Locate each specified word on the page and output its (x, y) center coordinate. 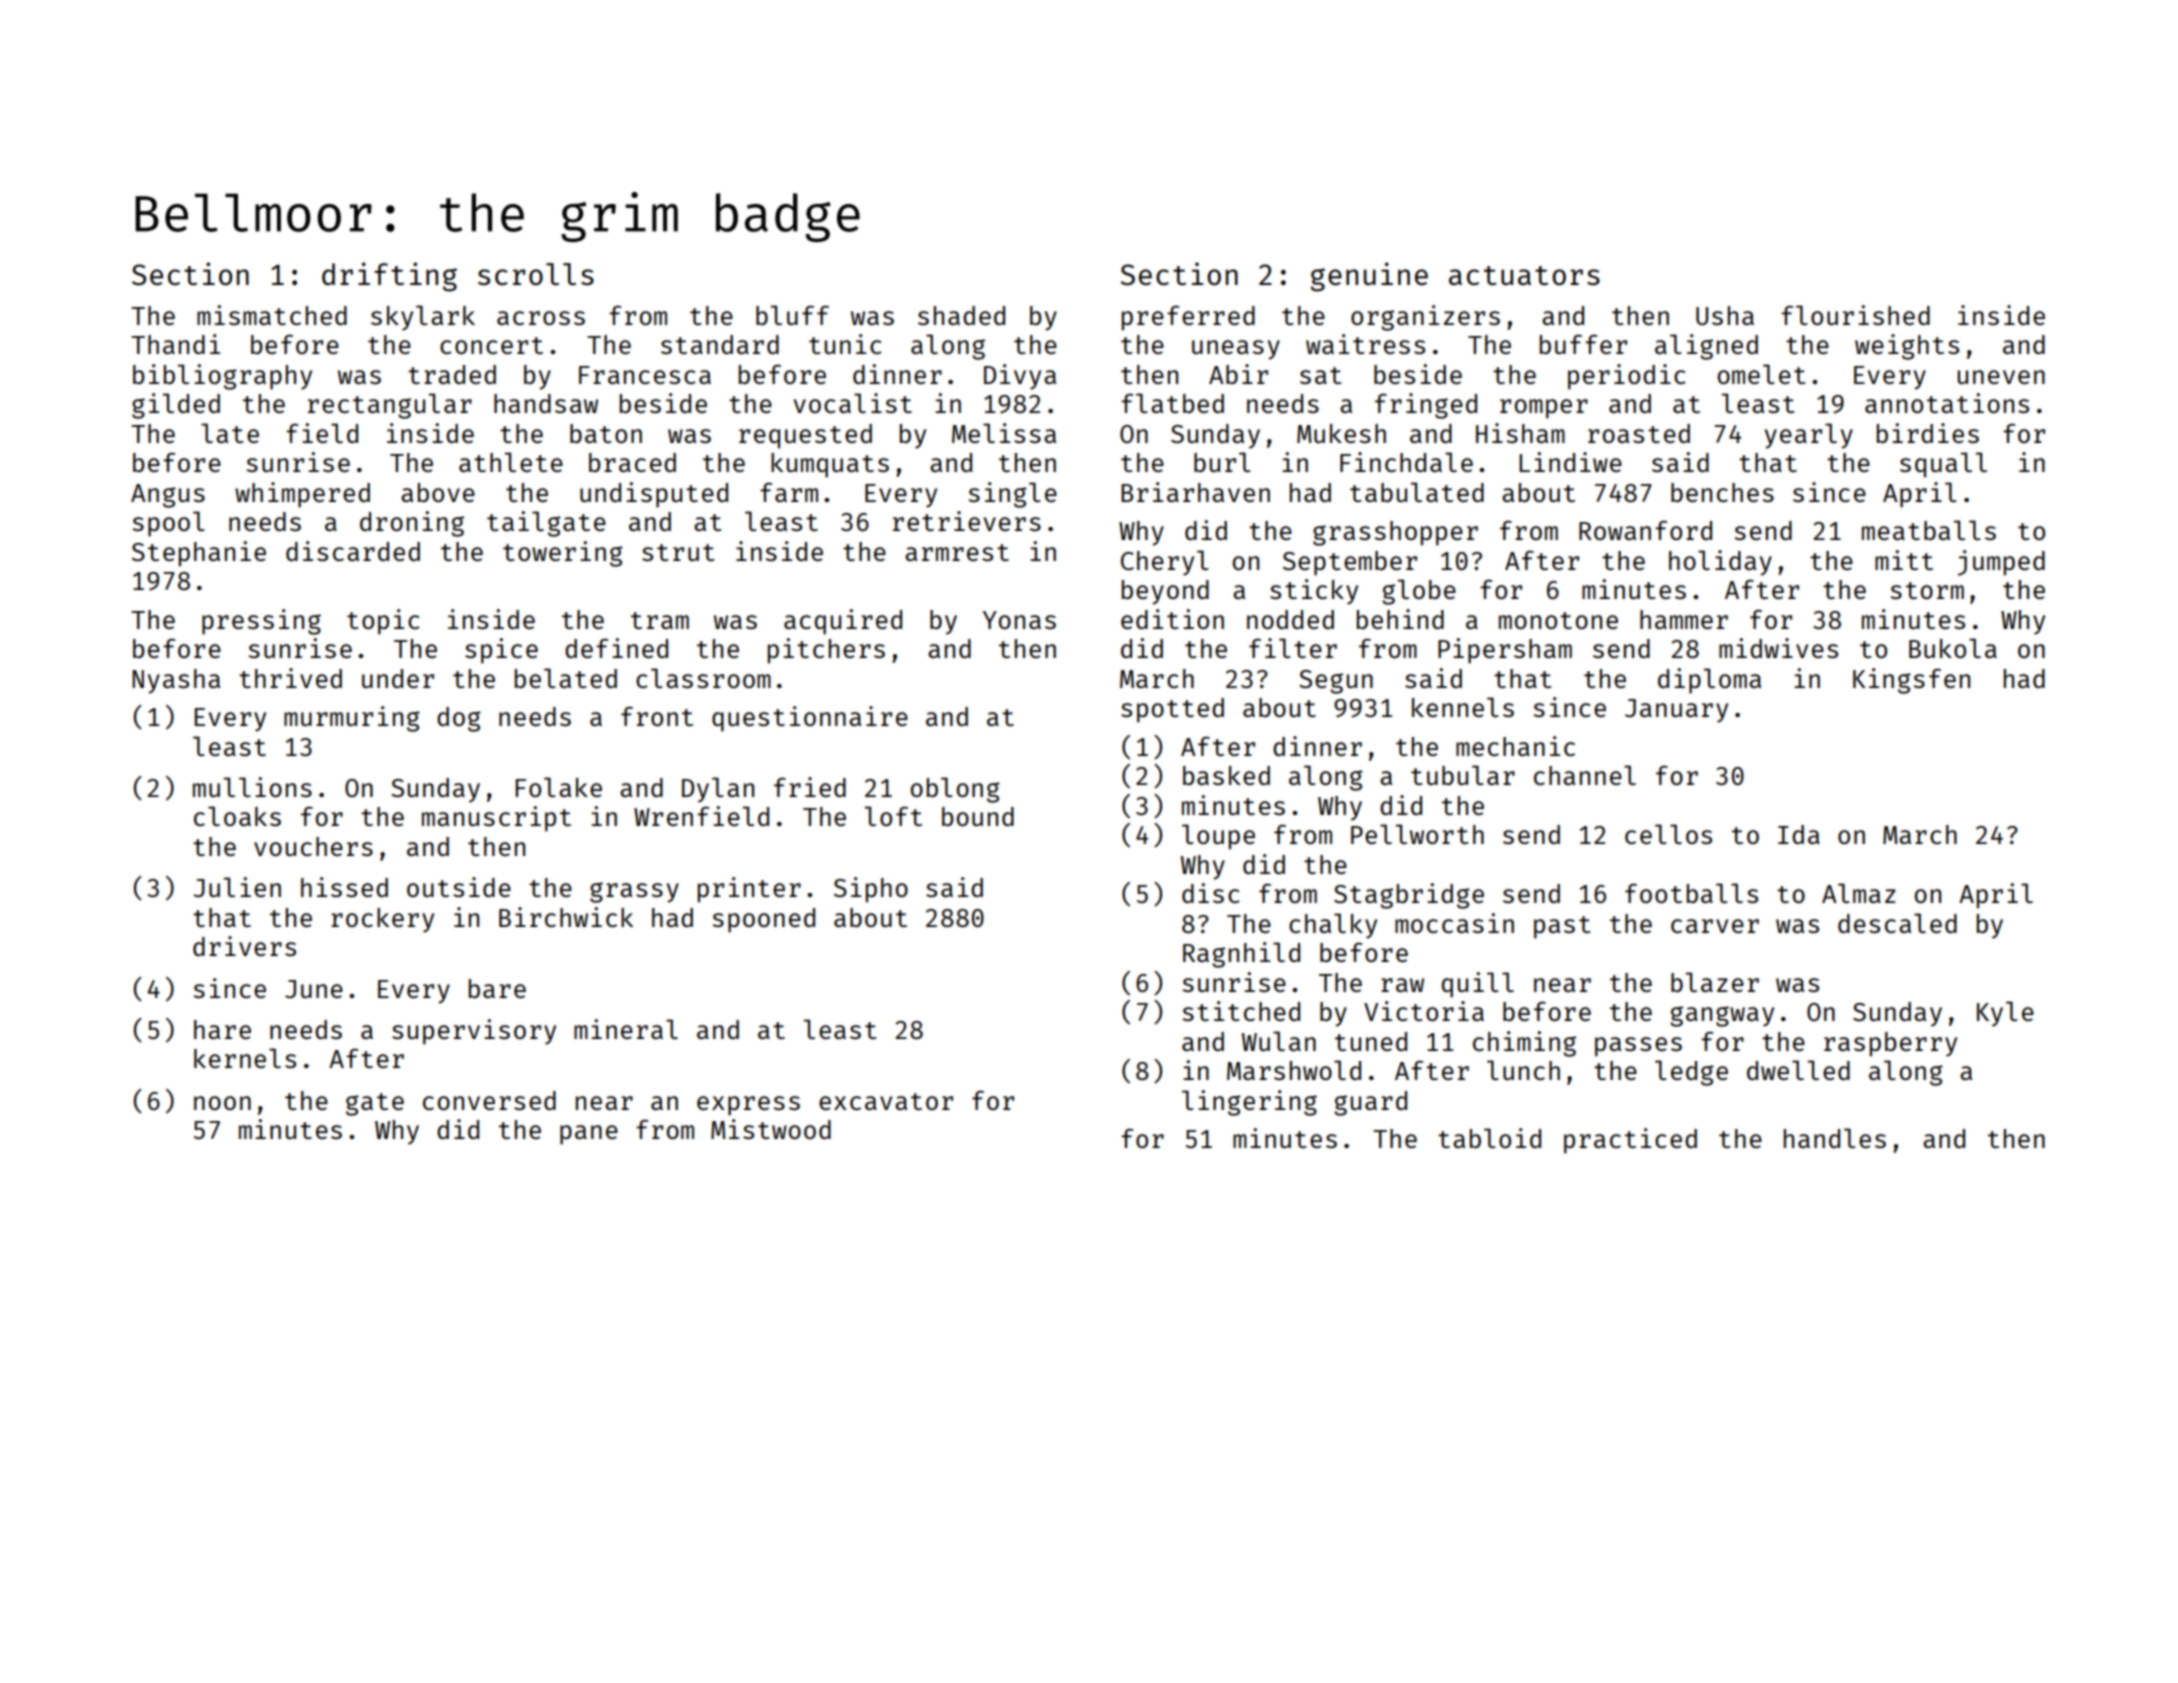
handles (1835, 1138)
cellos (1668, 834)
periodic (1627, 377)
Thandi (175, 344)
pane (589, 1135)
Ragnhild (1241, 955)
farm (789, 492)
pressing (261, 622)
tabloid (1489, 1138)
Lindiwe (1570, 462)
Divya (1020, 377)
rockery (382, 920)
